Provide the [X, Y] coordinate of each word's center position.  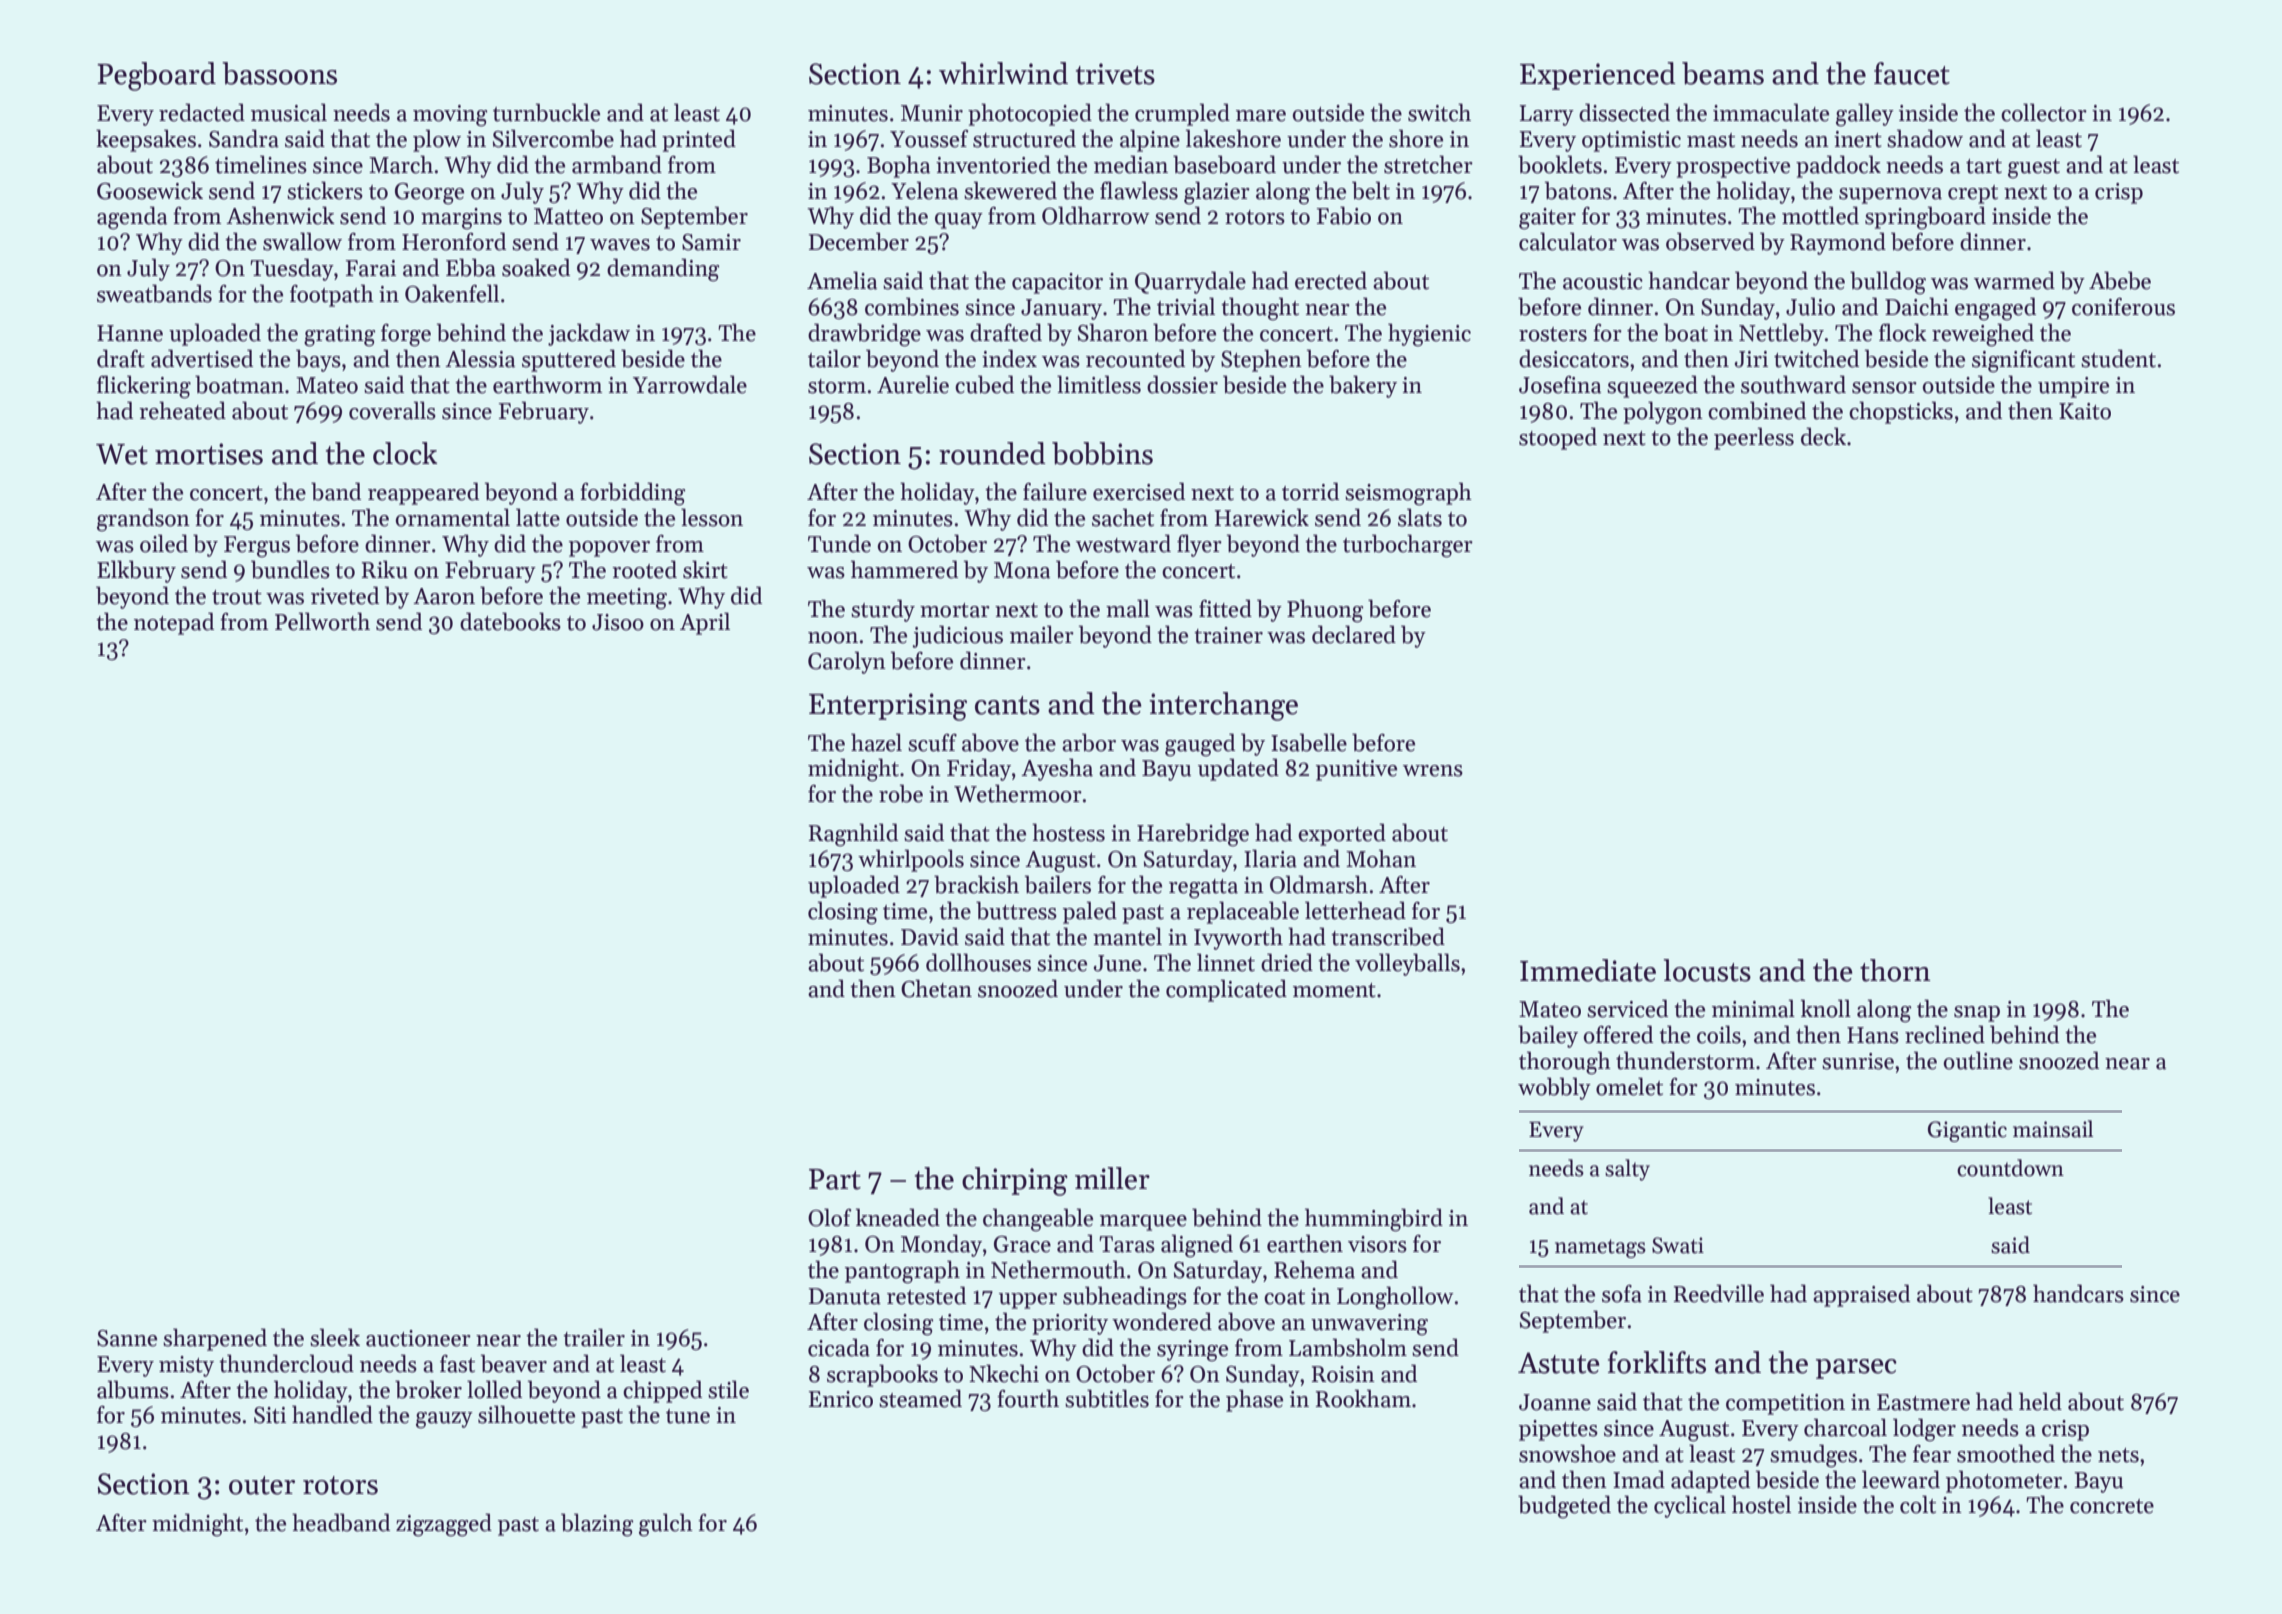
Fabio [1344, 215]
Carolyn [847, 662]
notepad [174, 623]
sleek [335, 1337]
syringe [1192, 1351]
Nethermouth [1058, 1269]
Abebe [2120, 280]
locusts [1707, 970]
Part [835, 1179]
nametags [1600, 1248]
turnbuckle [546, 112]
